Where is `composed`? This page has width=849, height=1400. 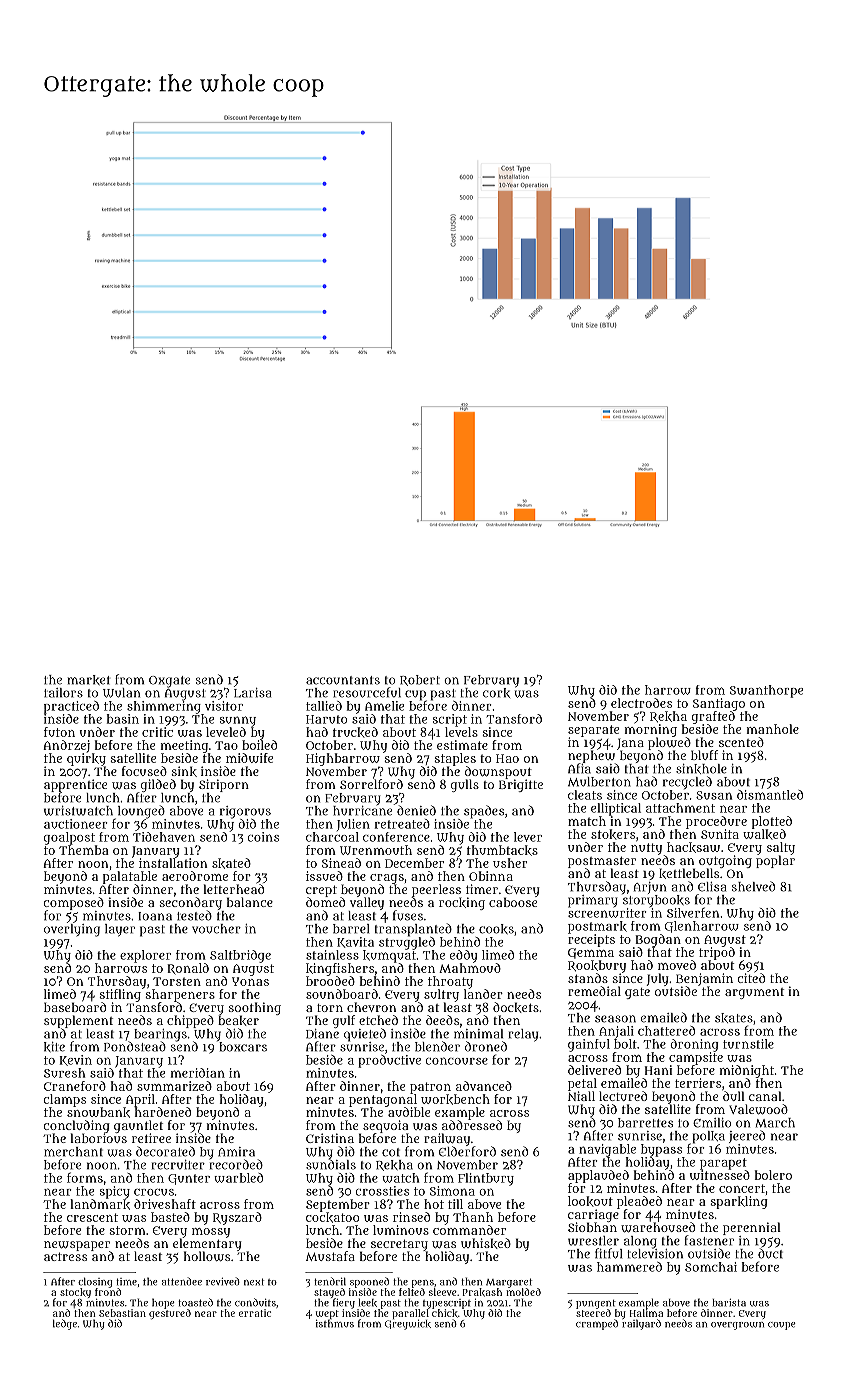 composed is located at coordinates (73, 903).
